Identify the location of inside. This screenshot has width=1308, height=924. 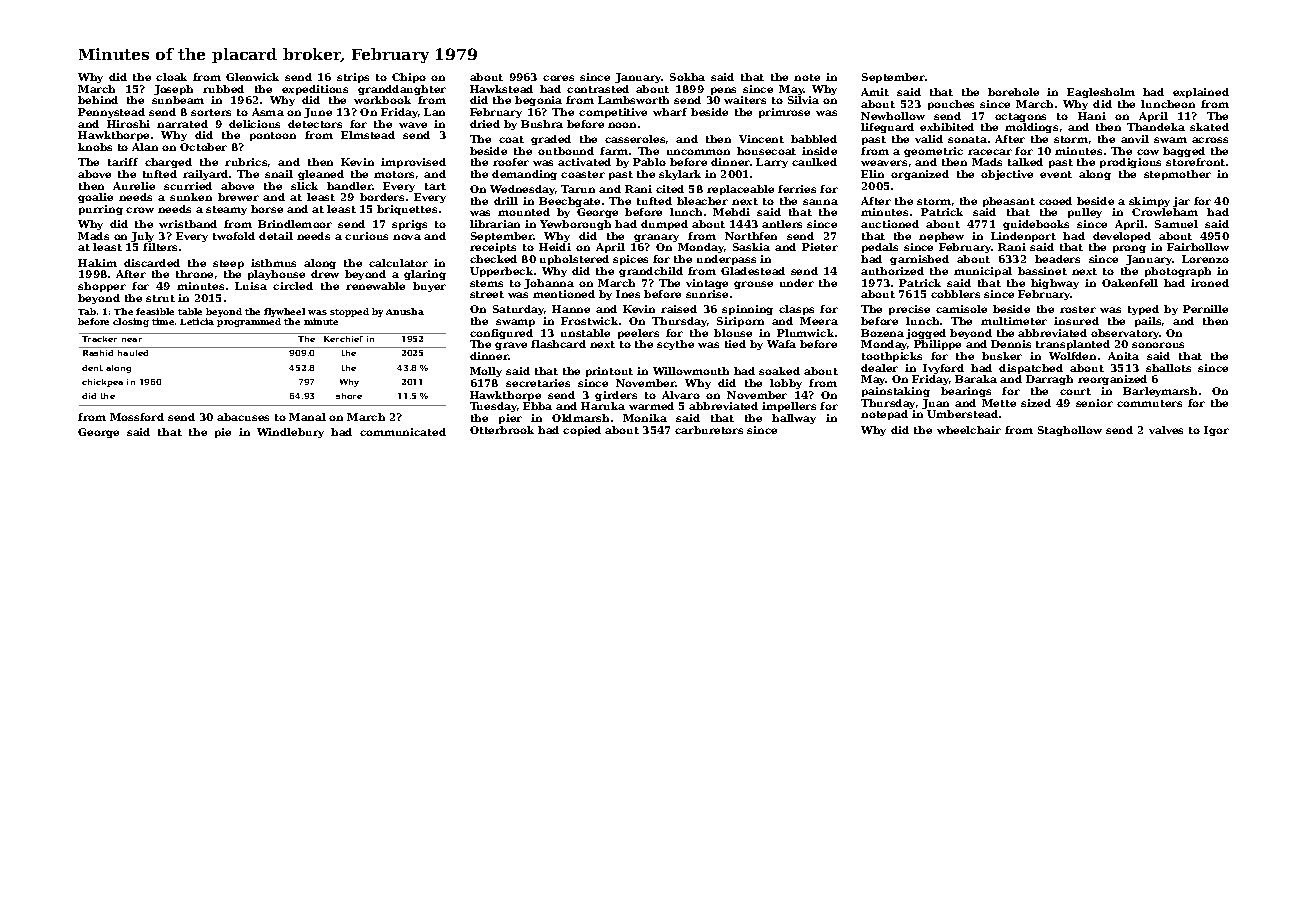
(819, 151).
